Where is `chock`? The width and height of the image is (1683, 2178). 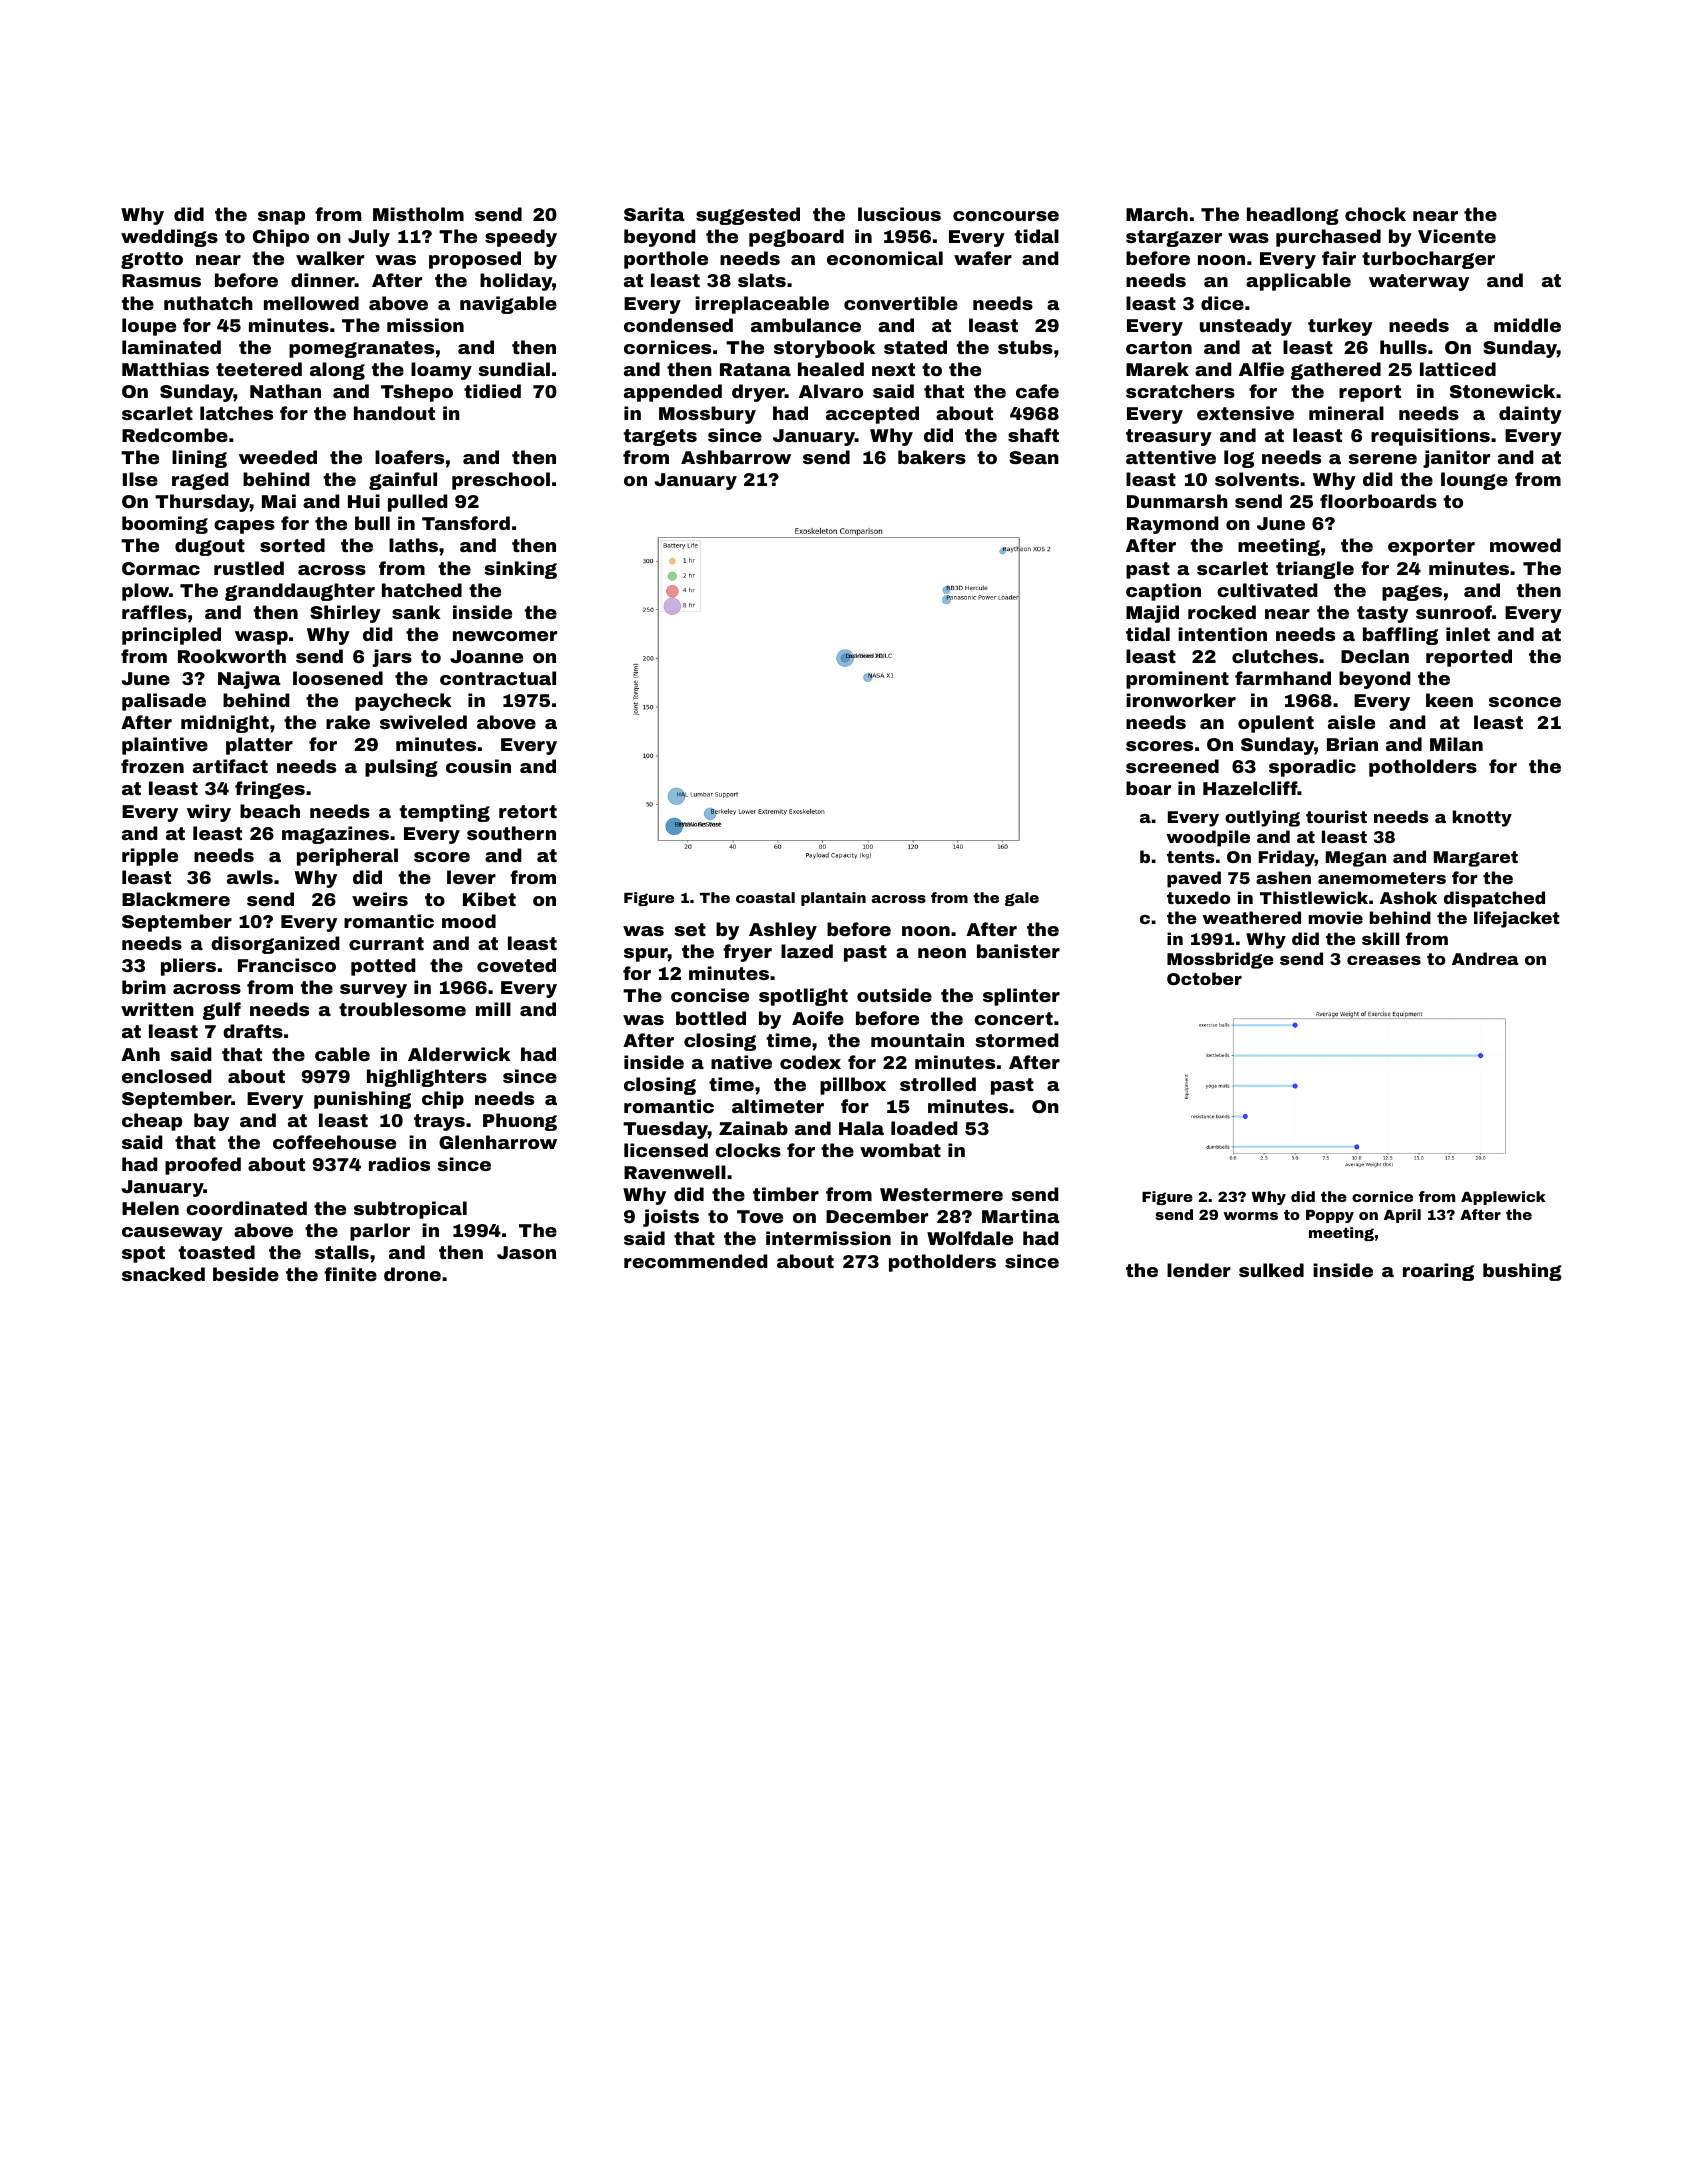 chock is located at coordinates (1375, 214).
